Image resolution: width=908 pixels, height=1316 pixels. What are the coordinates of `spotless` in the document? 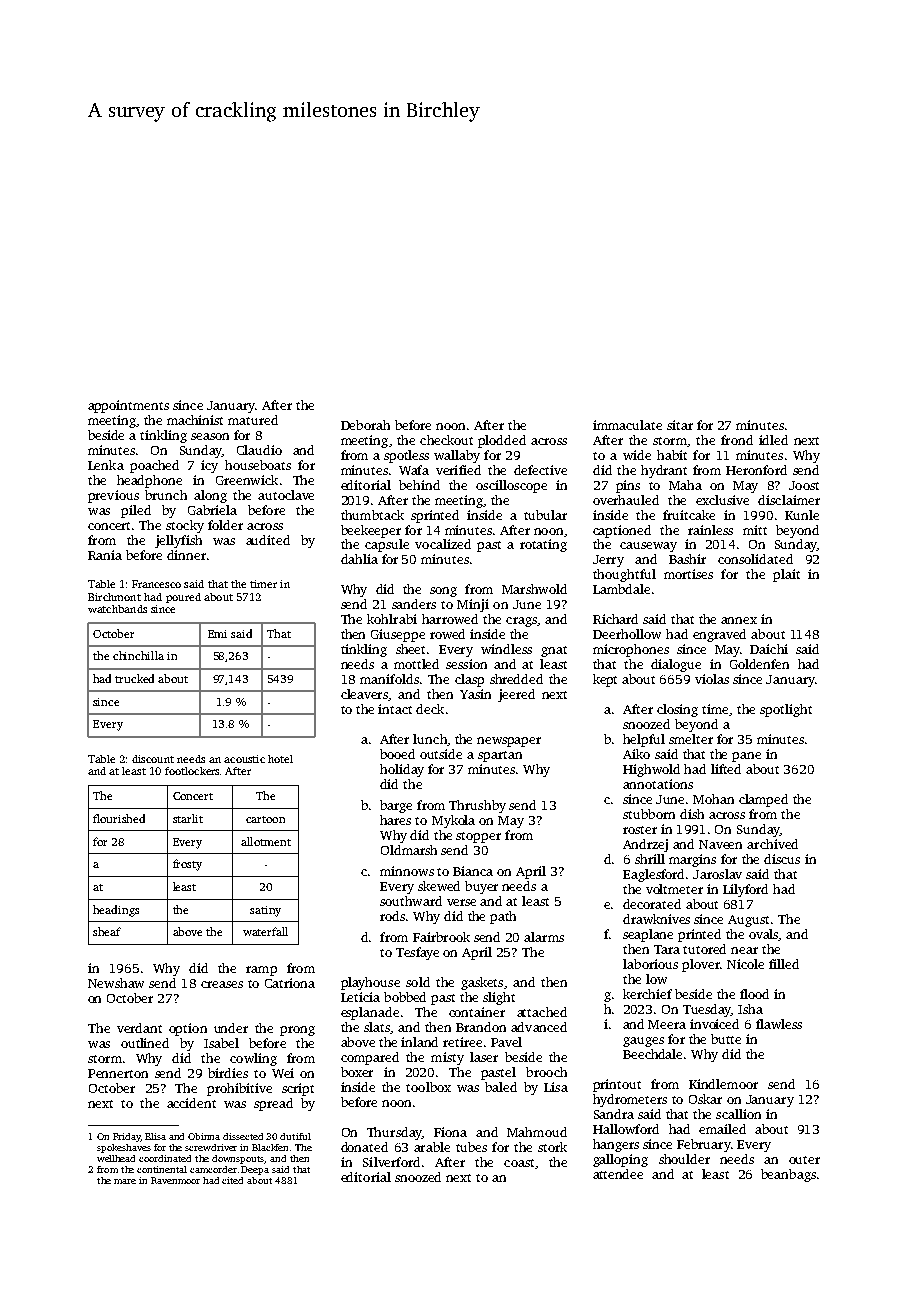 It's located at (406, 456).
